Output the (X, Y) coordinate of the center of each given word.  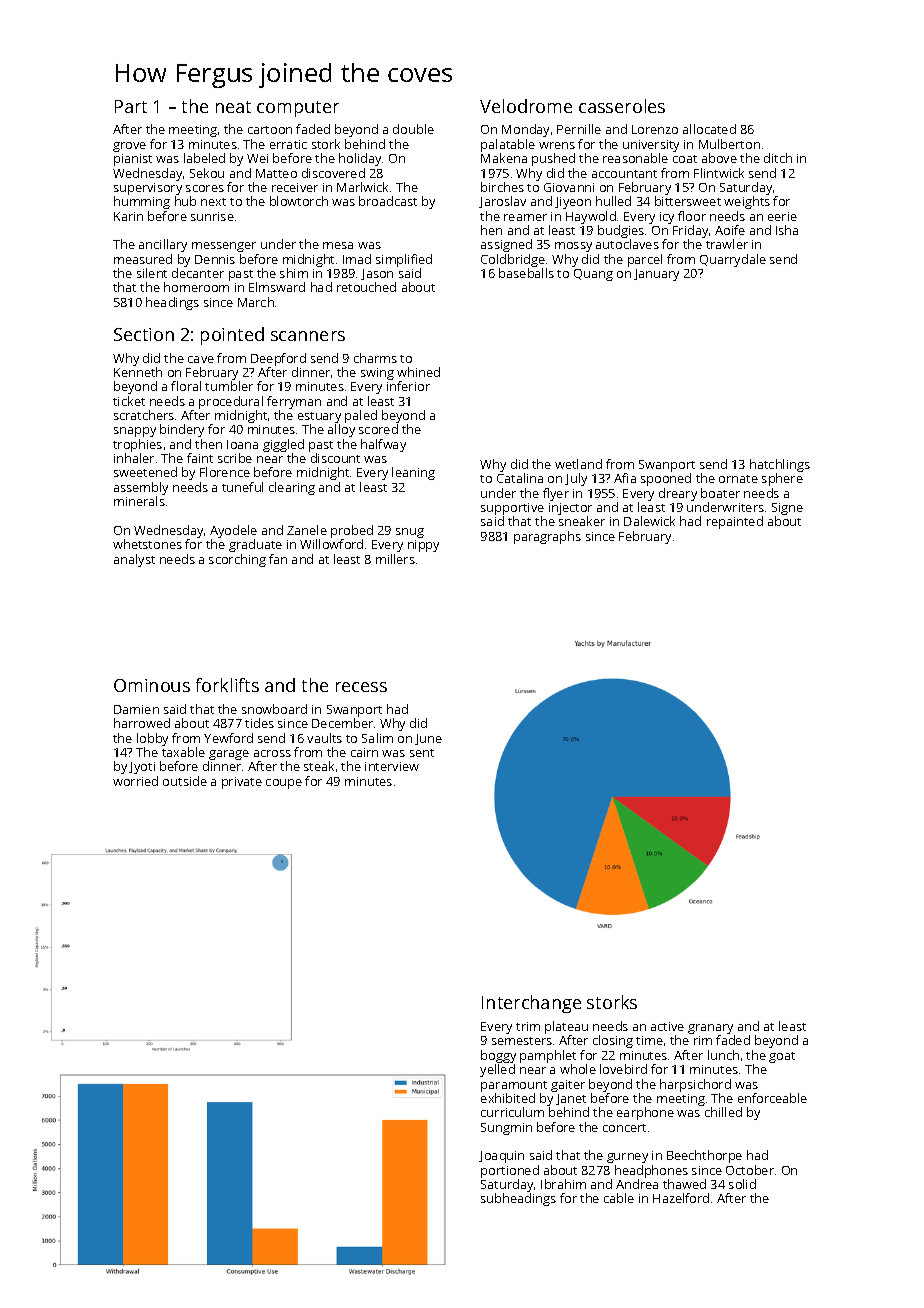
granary (710, 1029)
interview (392, 766)
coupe (284, 784)
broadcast (388, 201)
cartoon (270, 130)
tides (259, 723)
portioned (510, 1171)
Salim (377, 738)
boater (720, 493)
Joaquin (501, 1157)
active (667, 1026)
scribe (235, 458)
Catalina (520, 478)
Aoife (730, 230)
